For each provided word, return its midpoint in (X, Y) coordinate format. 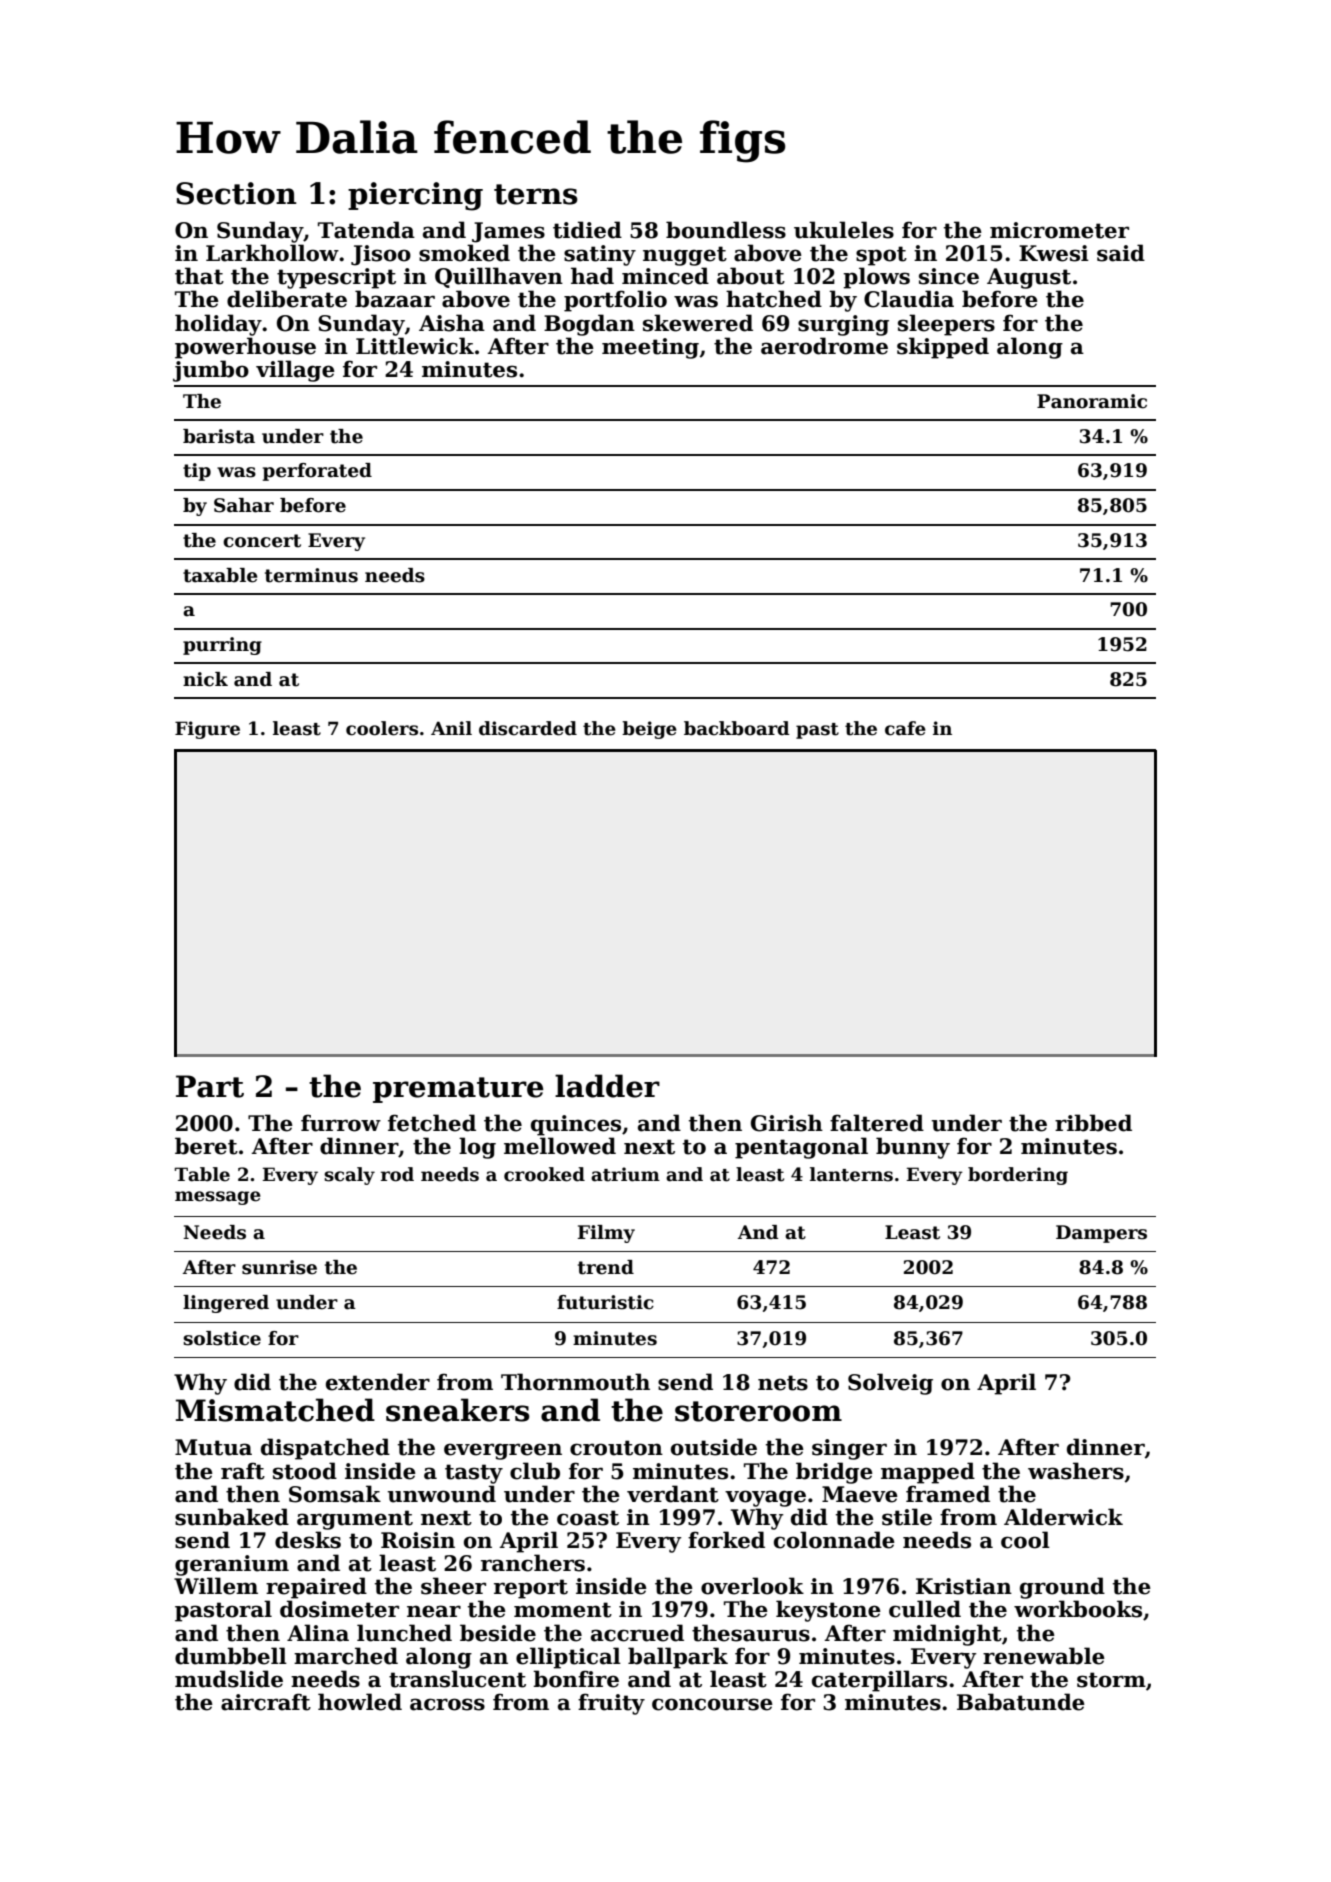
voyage (765, 1498)
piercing (415, 196)
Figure (207, 730)
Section (236, 193)
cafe (905, 728)
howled (360, 1702)
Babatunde (1021, 1702)
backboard (737, 728)
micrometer (1059, 230)
